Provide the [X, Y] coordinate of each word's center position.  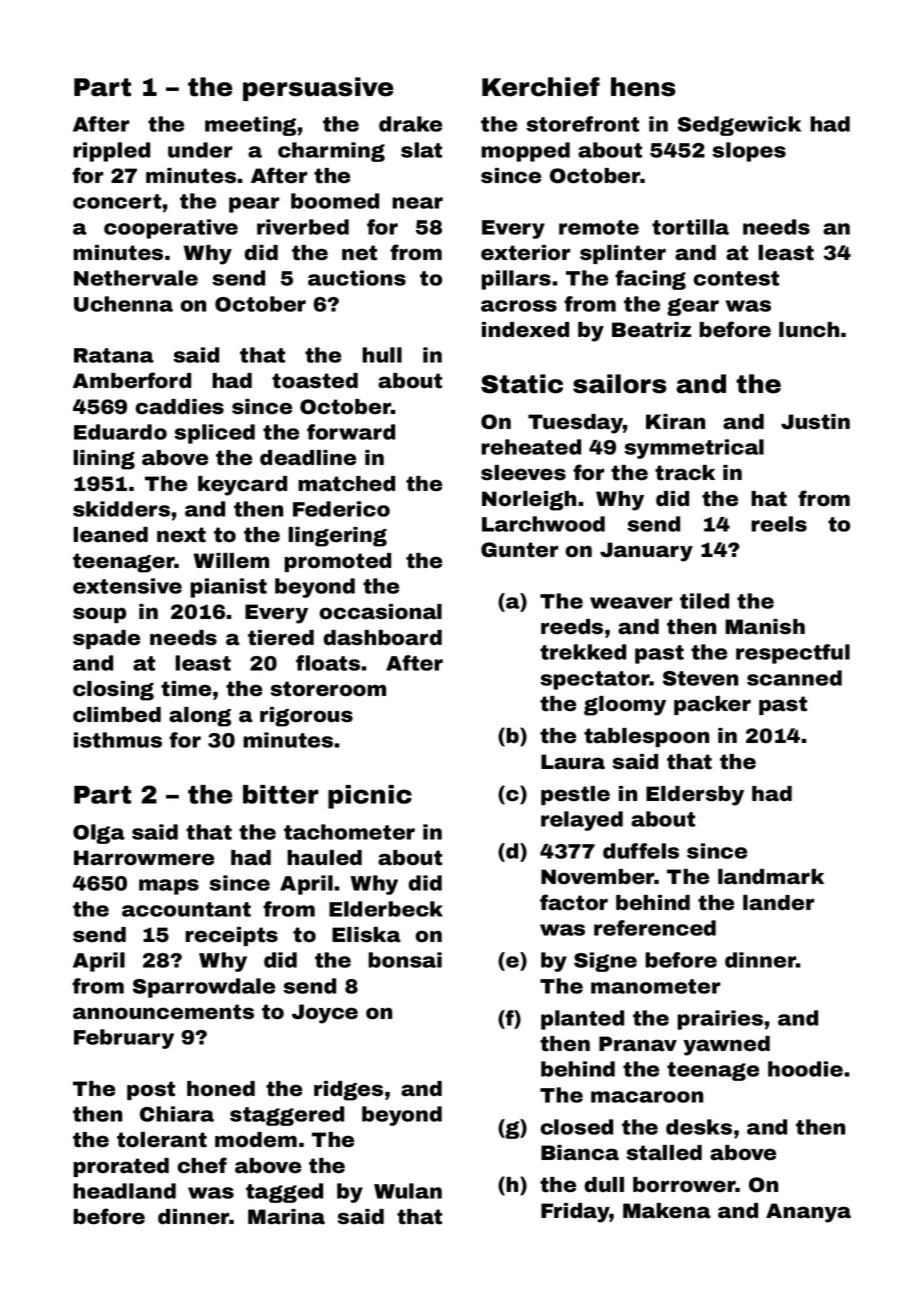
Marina [286, 1217]
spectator [595, 680]
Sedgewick [739, 126]
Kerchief [541, 87]
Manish [765, 627]
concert [117, 201]
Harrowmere [144, 858]
